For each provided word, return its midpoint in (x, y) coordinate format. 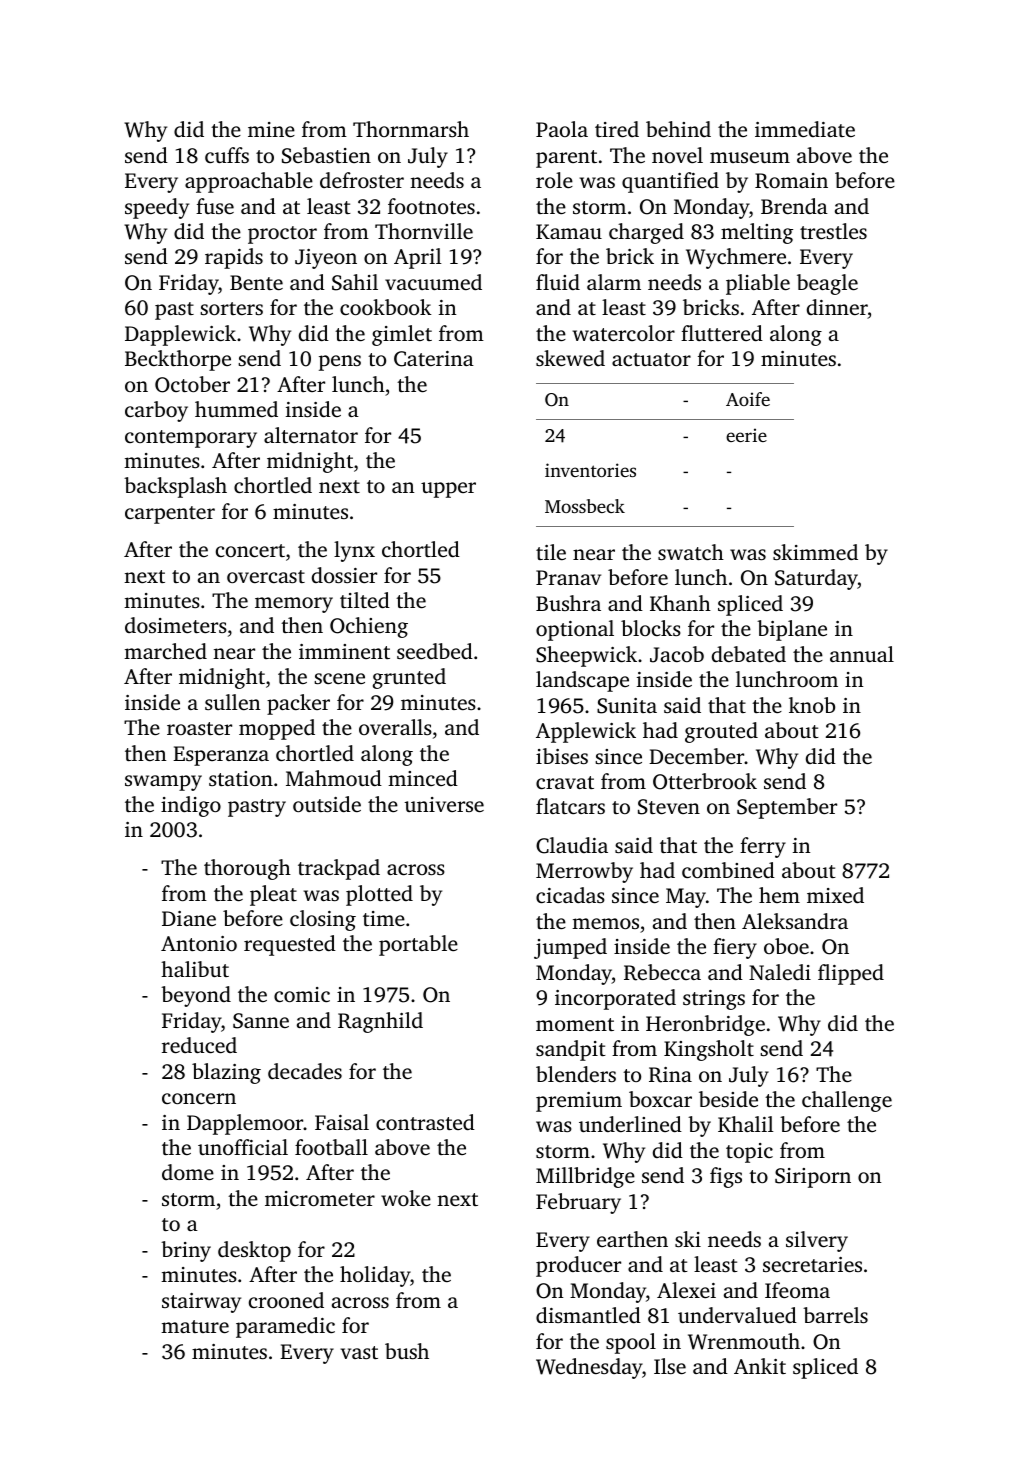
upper (448, 490)
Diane (189, 918)
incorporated (615, 999)
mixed (835, 895)
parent (566, 159)
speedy (157, 208)
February (578, 1203)
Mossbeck (585, 506)
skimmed (815, 552)
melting (757, 233)
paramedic (285, 1327)
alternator (311, 435)
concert (250, 550)
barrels (835, 1315)
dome (188, 1172)
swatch (691, 552)
